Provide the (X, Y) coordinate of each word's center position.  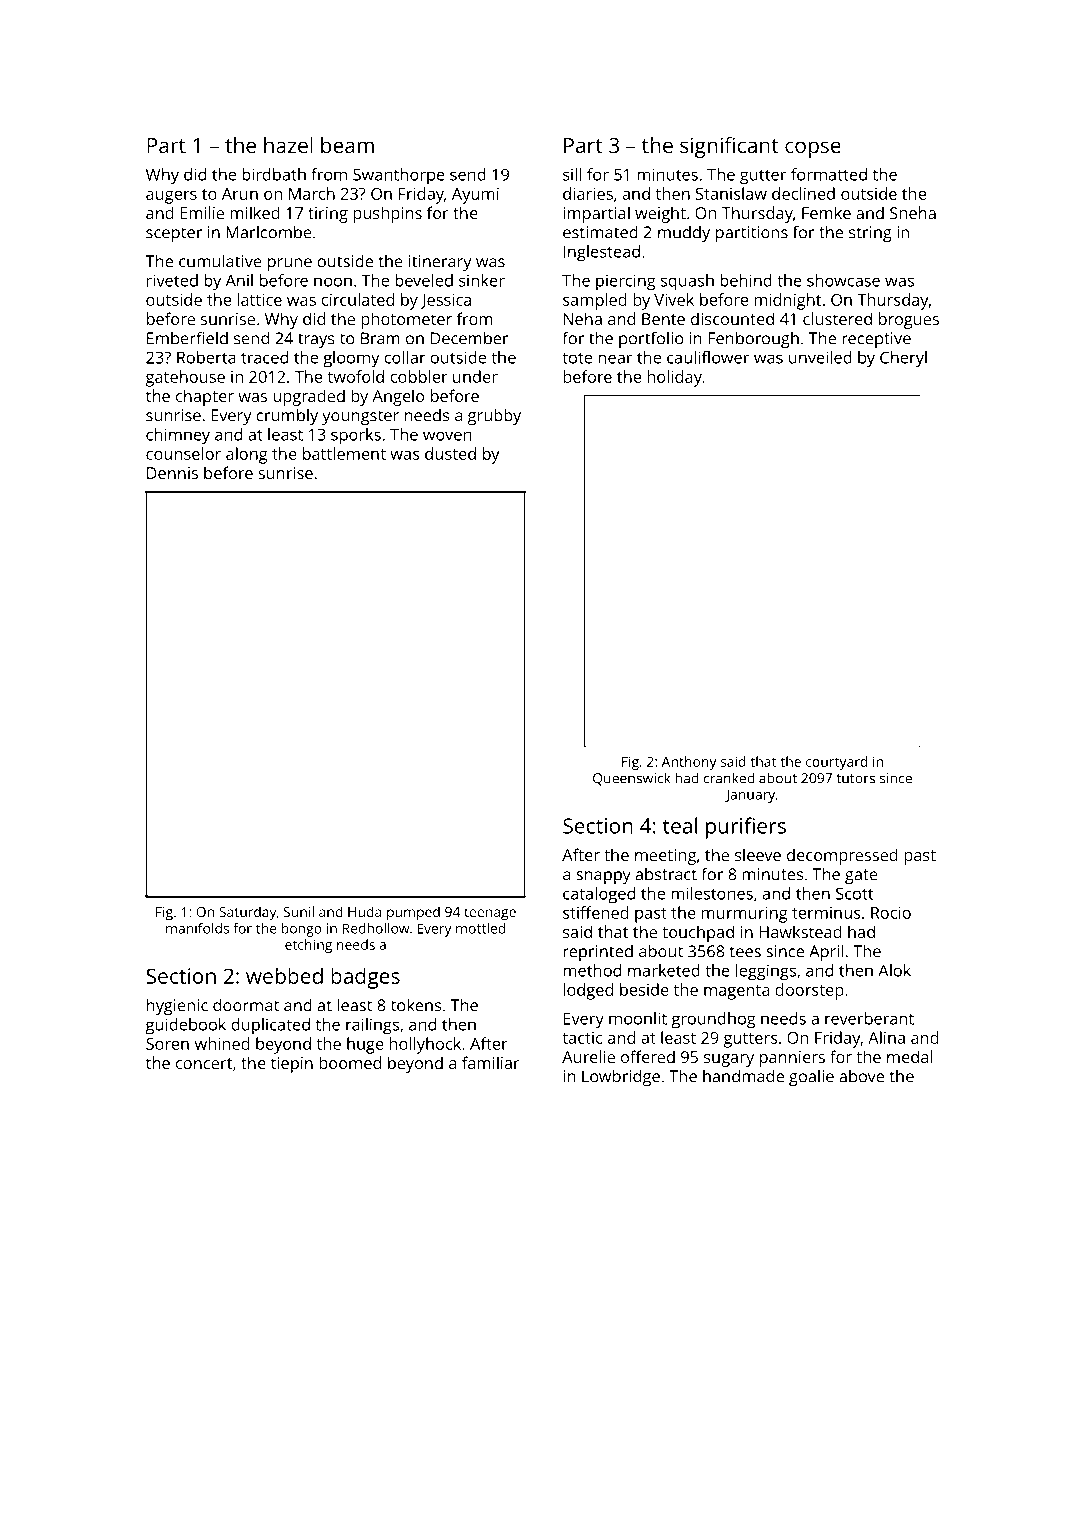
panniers (792, 1059)
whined (222, 1043)
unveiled (820, 357)
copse (813, 149)
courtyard (836, 763)
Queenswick (631, 779)
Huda (364, 911)
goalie (811, 1078)
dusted (450, 453)
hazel (288, 145)
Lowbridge (621, 1077)
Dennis (172, 473)
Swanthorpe (399, 176)
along (247, 455)
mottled (480, 928)
